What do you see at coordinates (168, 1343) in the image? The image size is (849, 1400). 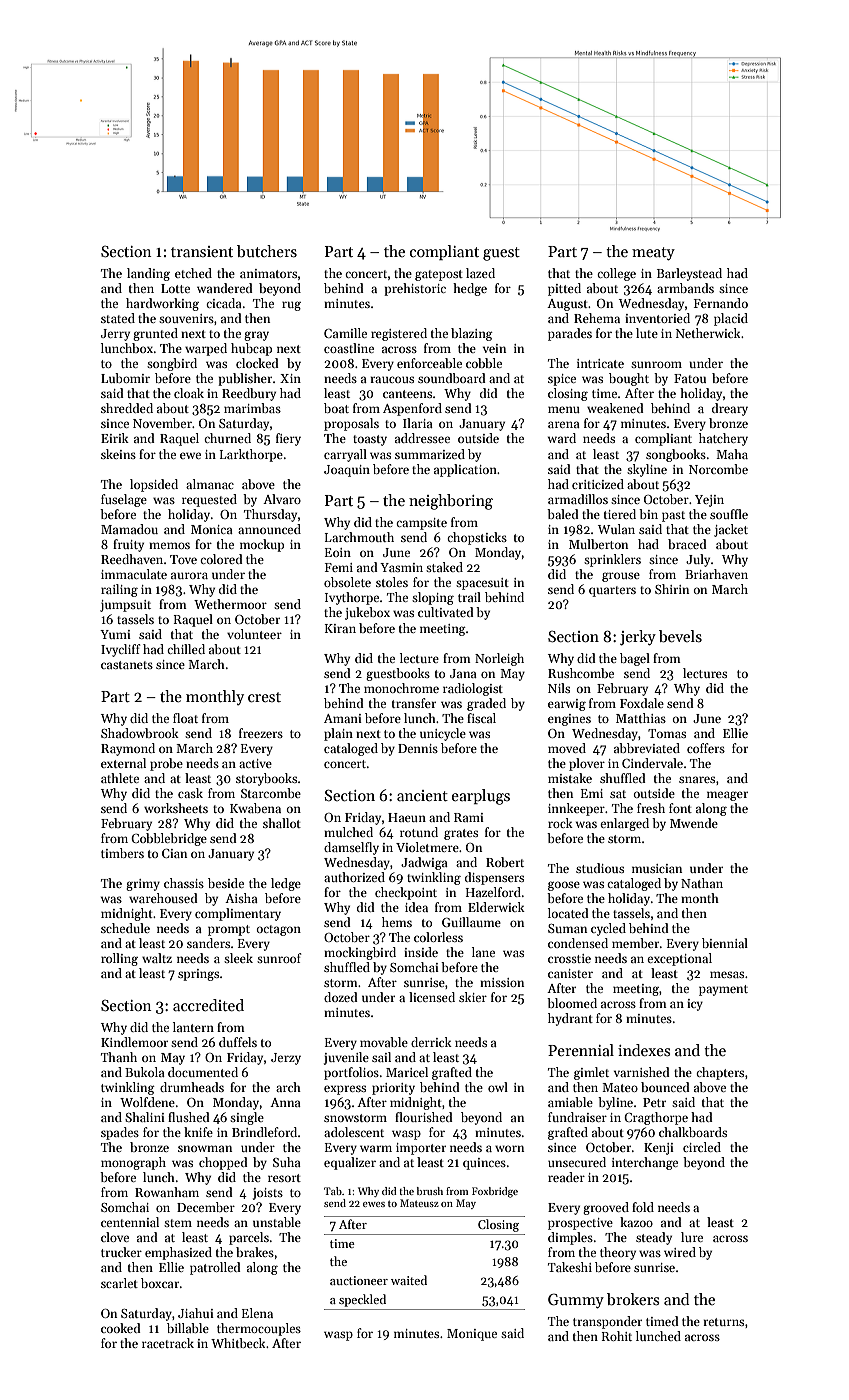 I see `racetrack` at bounding box center [168, 1343].
